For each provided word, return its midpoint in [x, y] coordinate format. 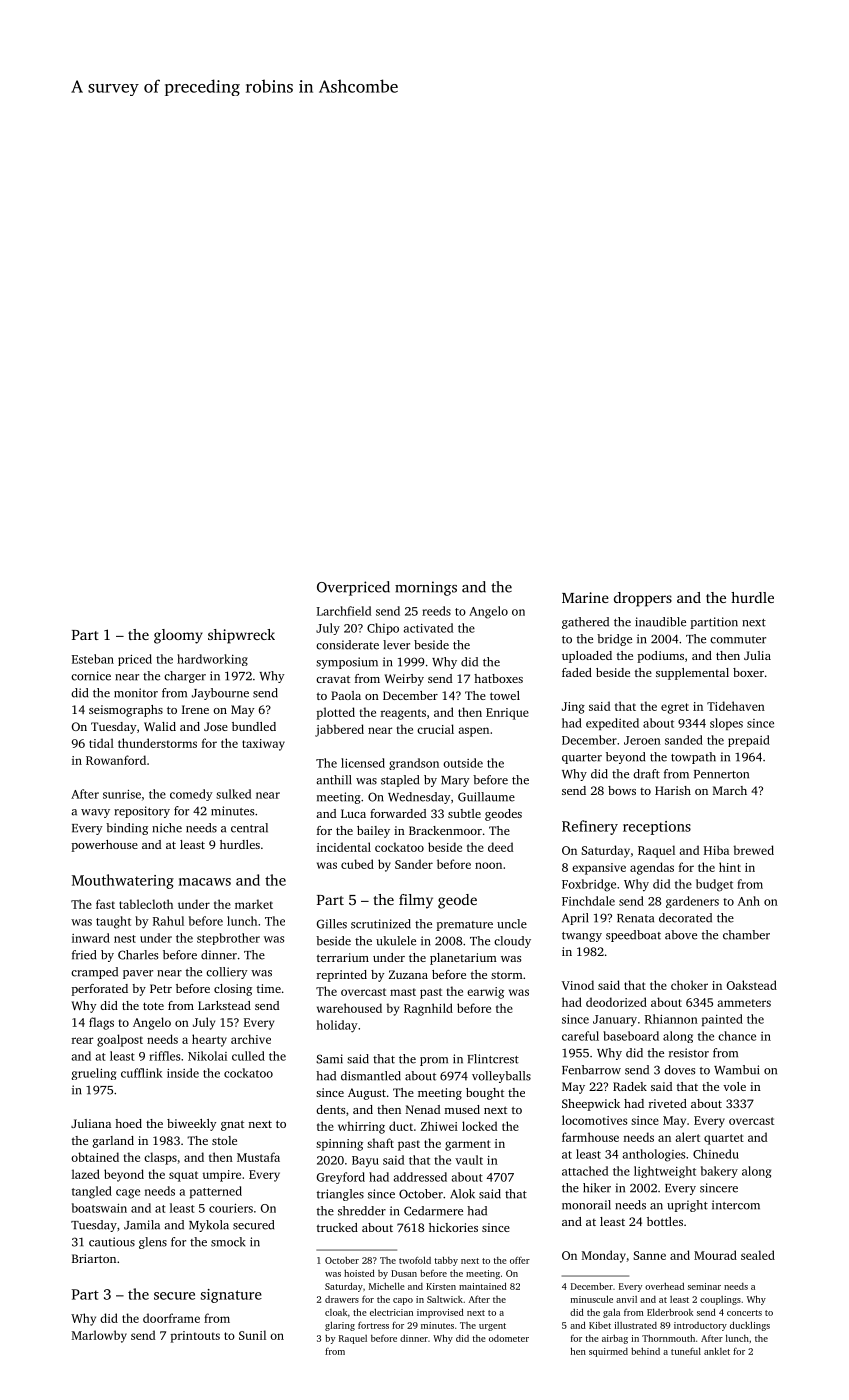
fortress [373, 1325]
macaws [205, 882]
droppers [643, 599]
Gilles [332, 924]
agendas [652, 868]
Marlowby [99, 1336]
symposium [347, 663]
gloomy [178, 636]
